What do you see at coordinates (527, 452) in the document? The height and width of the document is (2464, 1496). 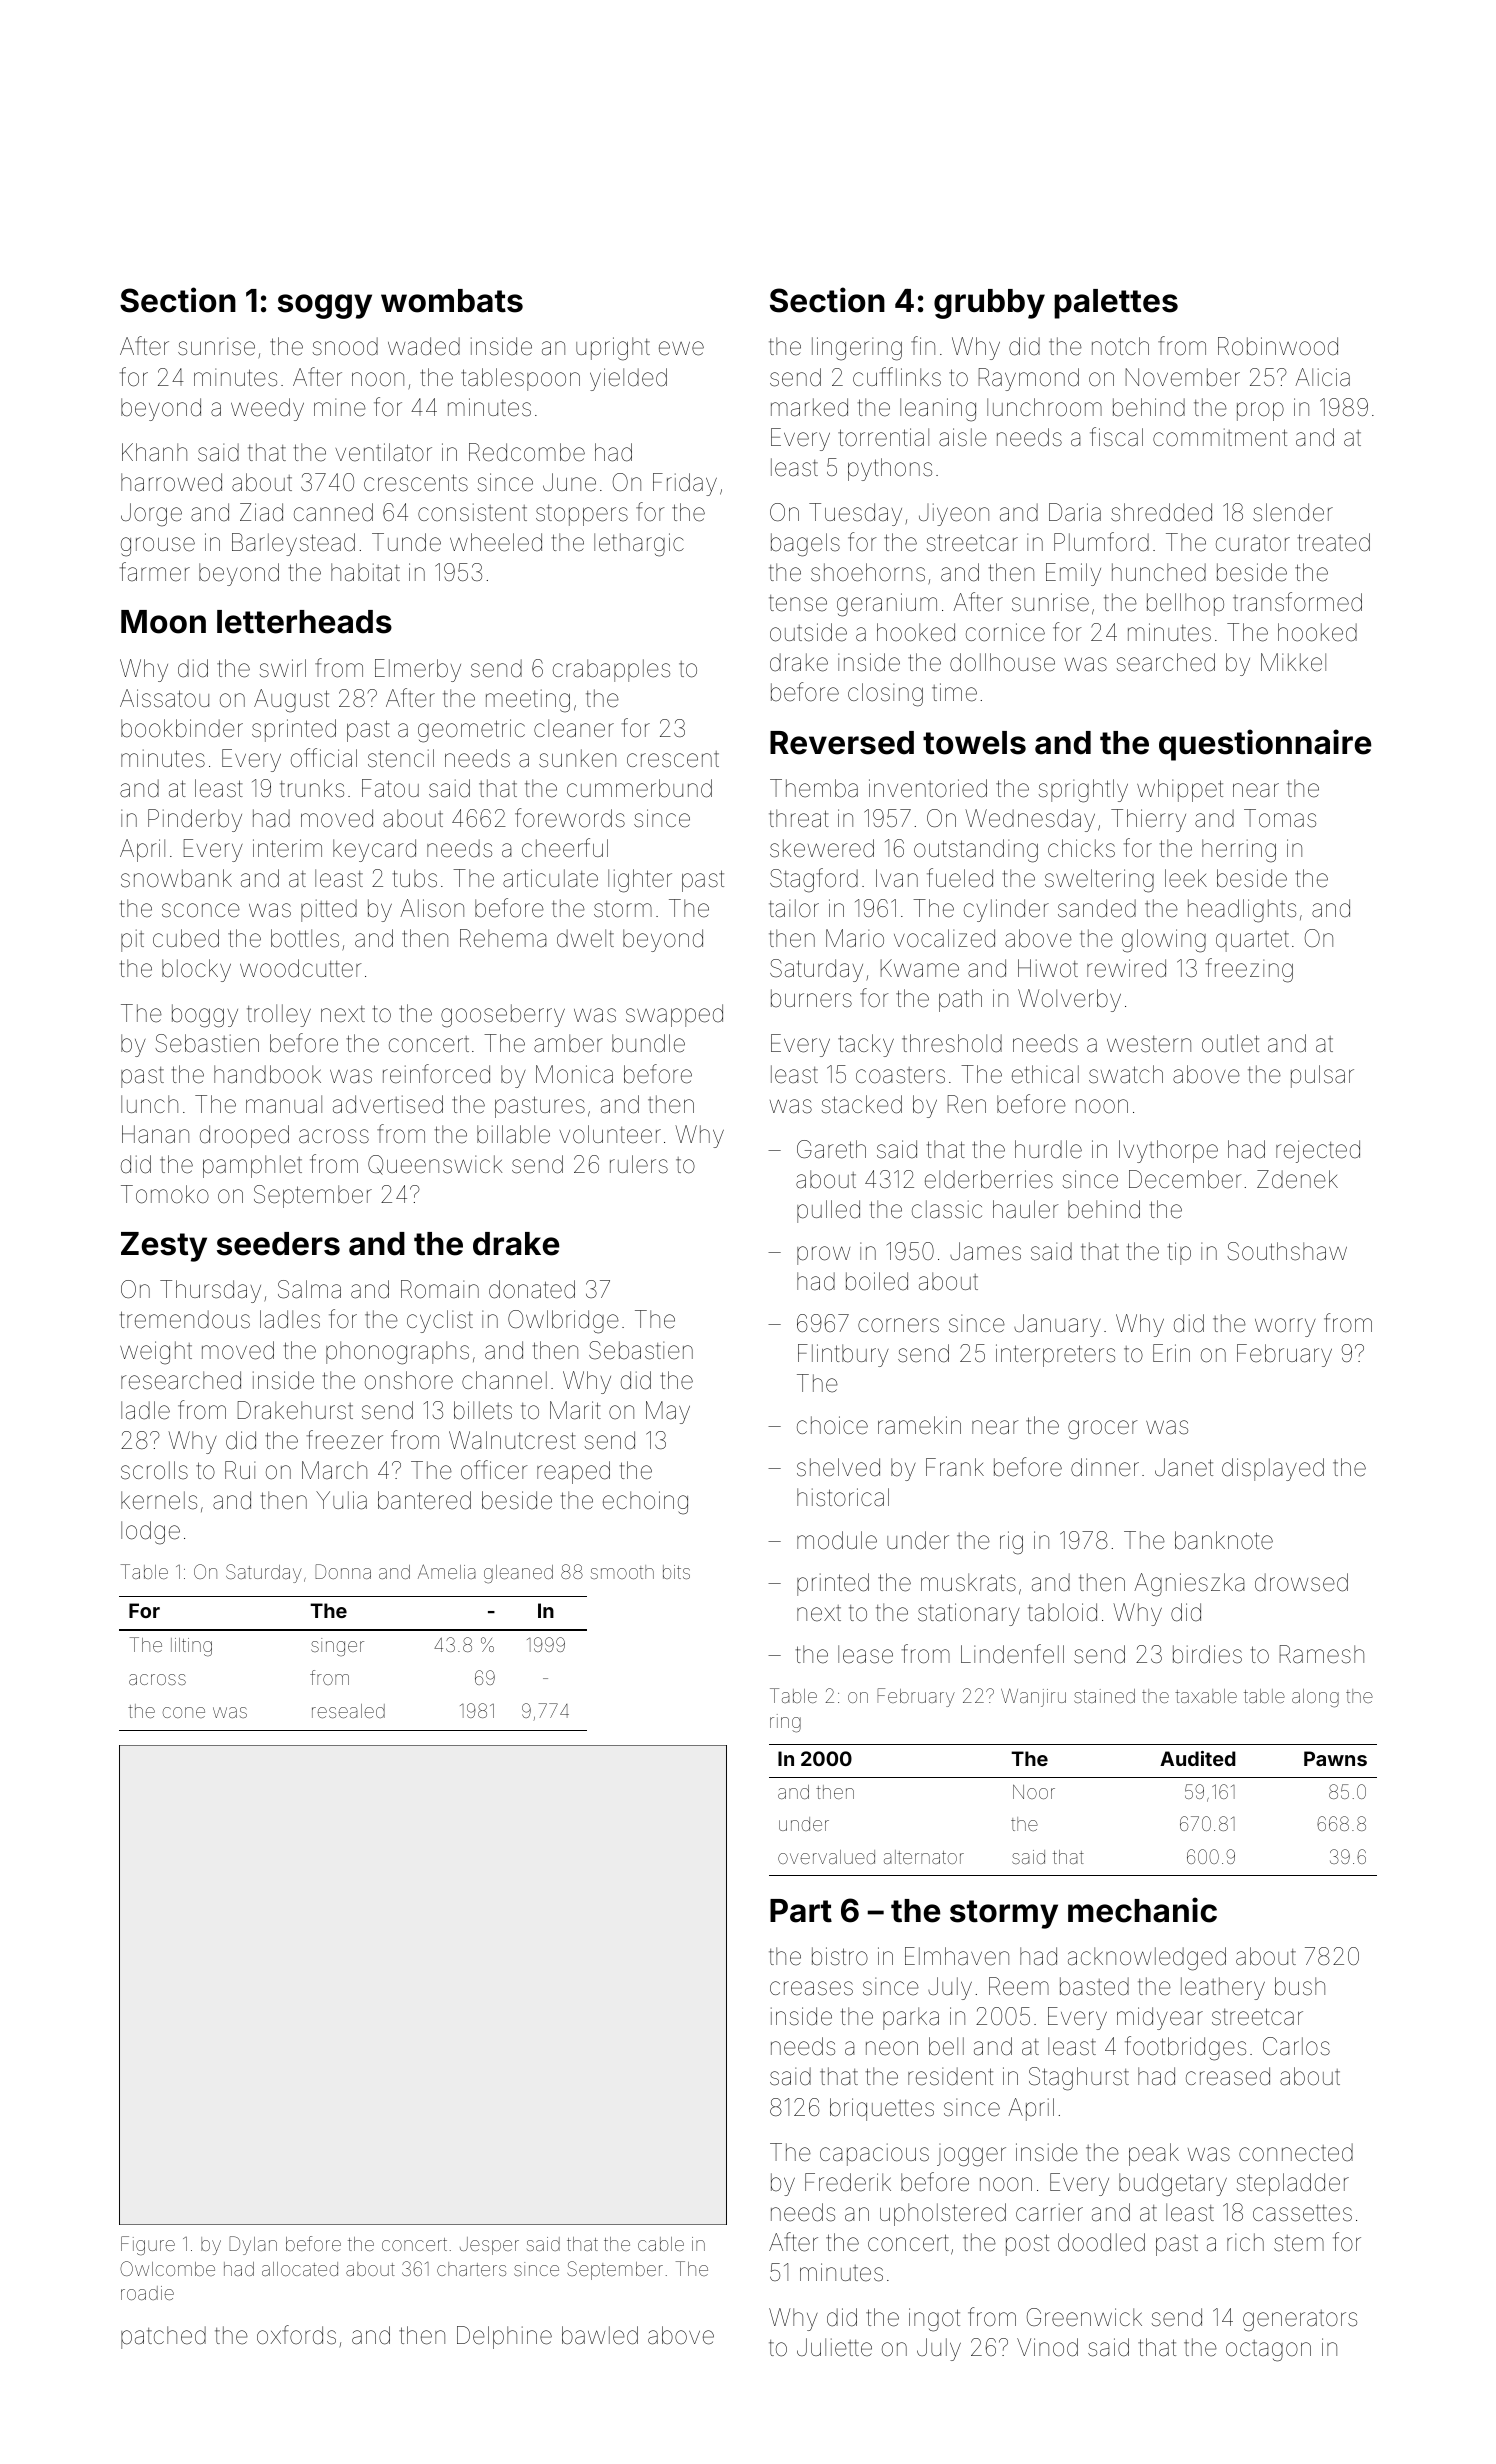 I see `Redcombe` at bounding box center [527, 452].
